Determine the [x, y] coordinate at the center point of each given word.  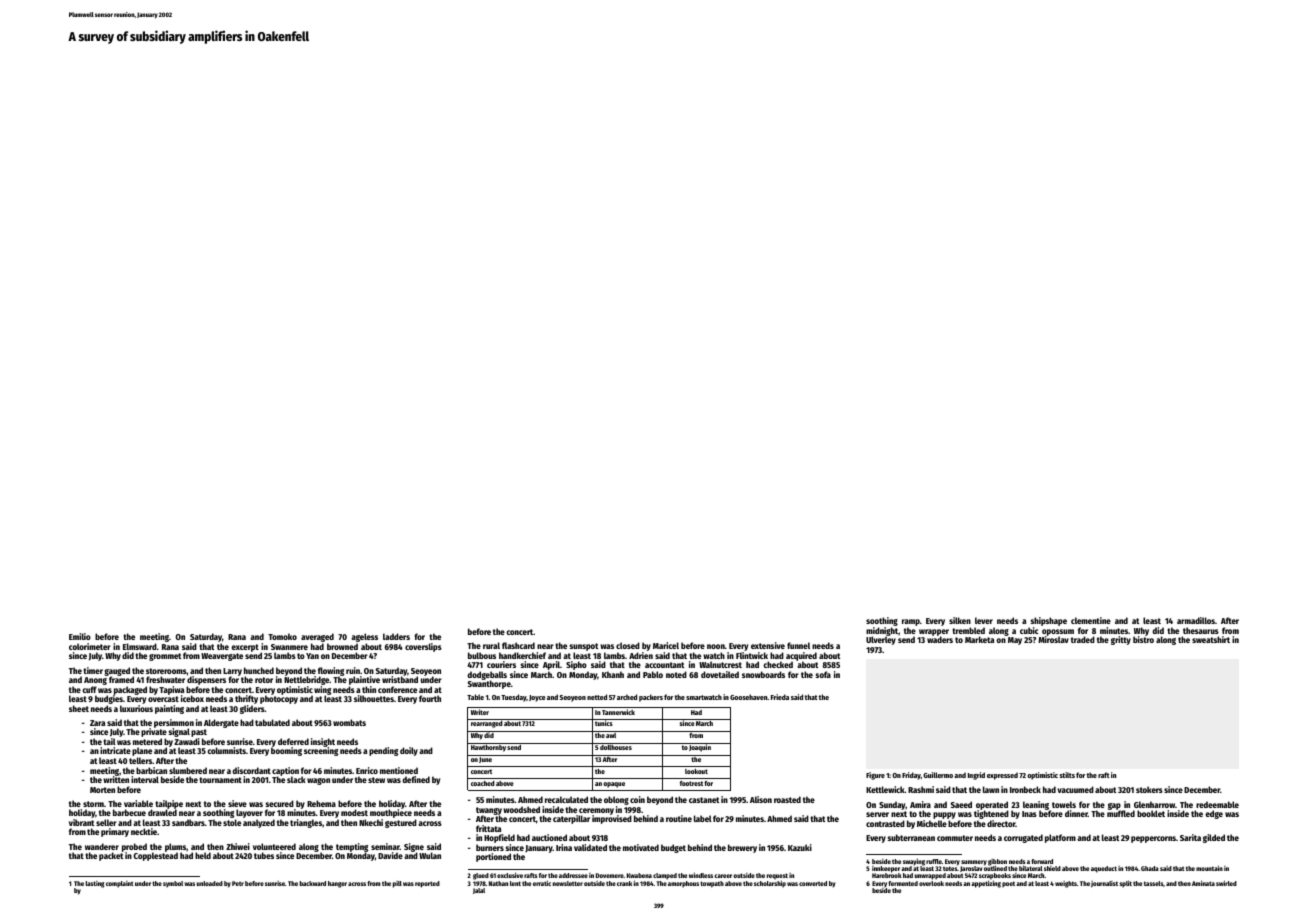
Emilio [80, 636]
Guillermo [938, 775]
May [1015, 641]
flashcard [518, 645]
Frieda [780, 697]
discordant [251, 770]
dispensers [206, 680]
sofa [823, 674]
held [203, 855]
